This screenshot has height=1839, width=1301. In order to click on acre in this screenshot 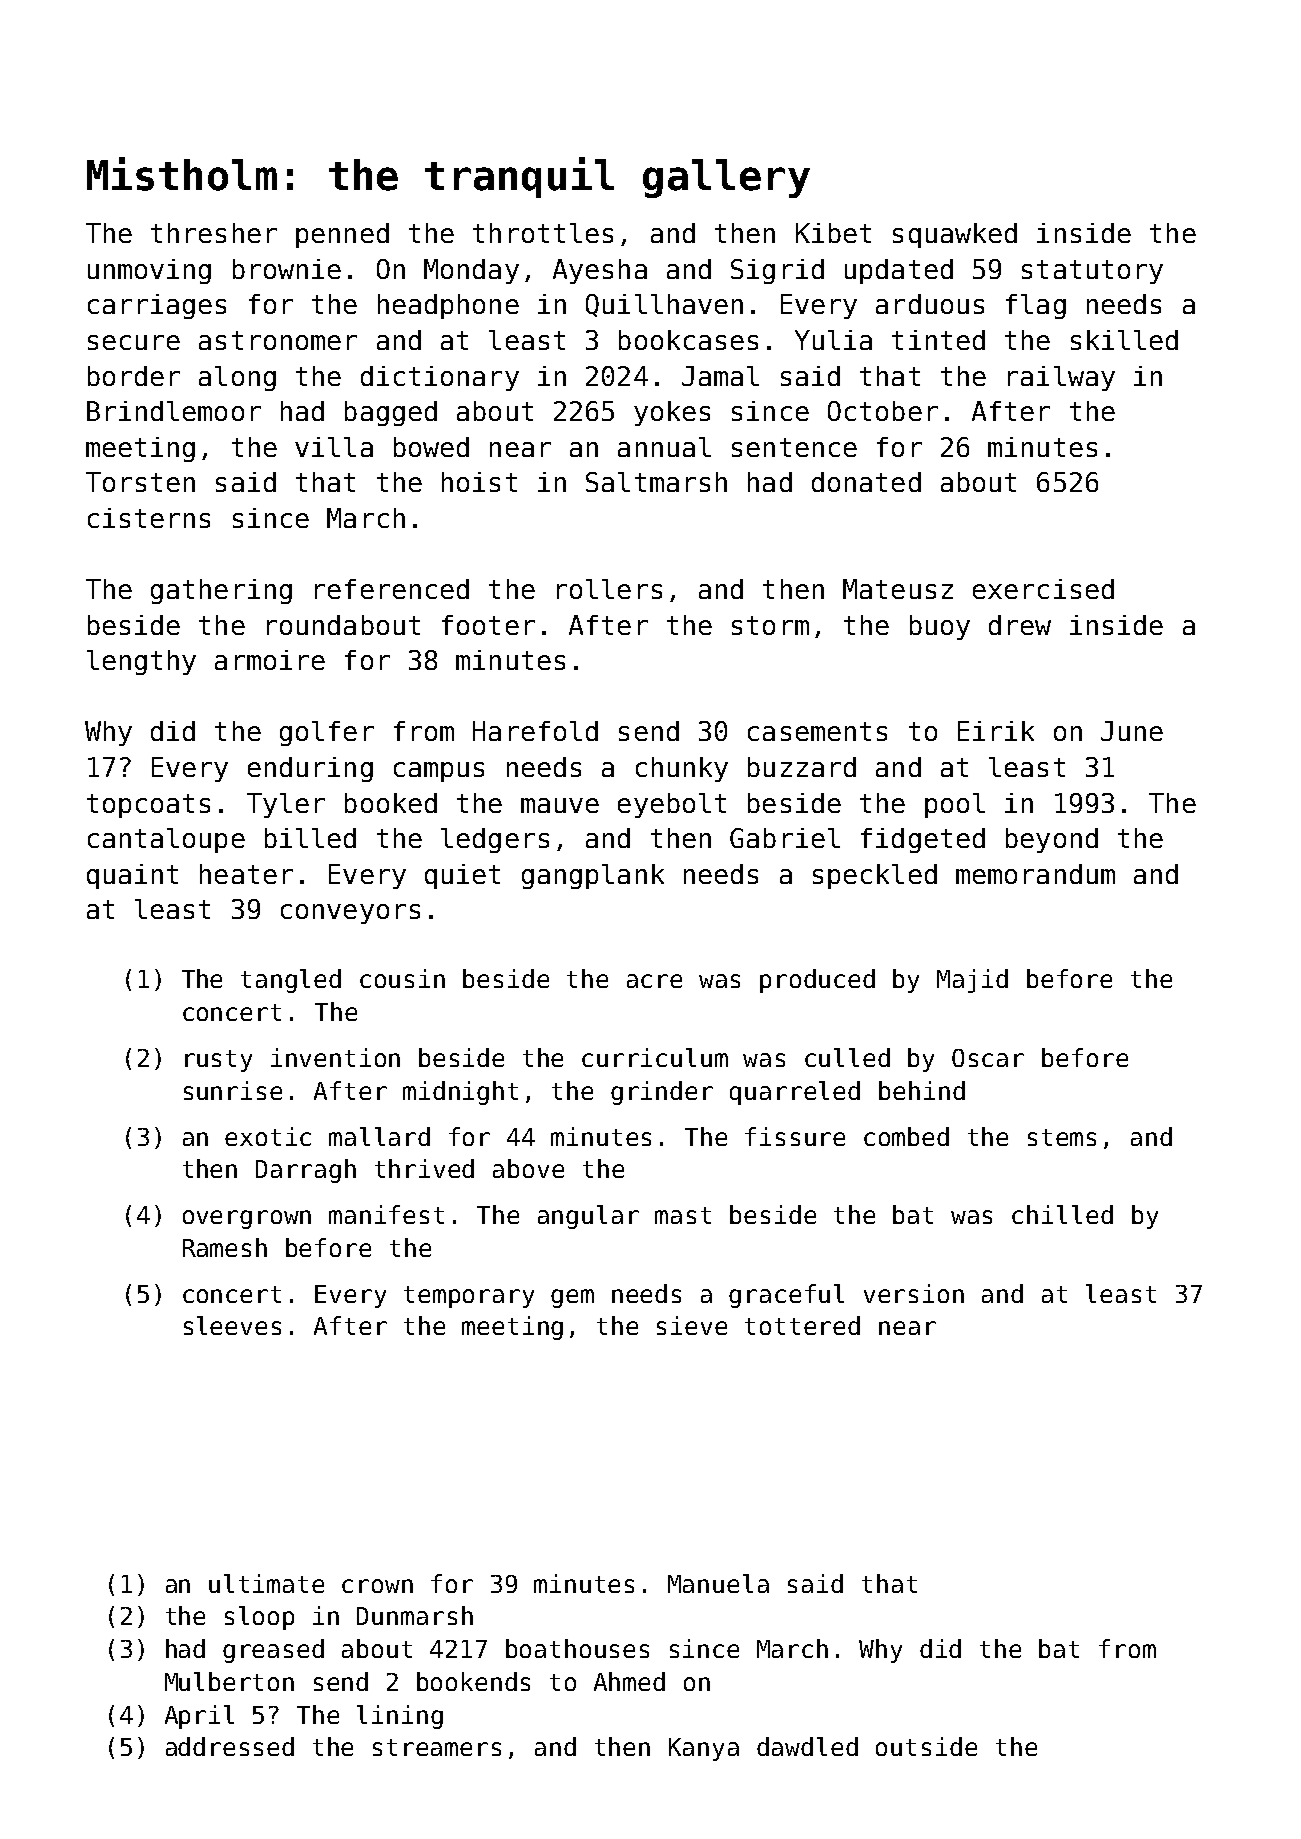, I will do `click(654, 981)`.
